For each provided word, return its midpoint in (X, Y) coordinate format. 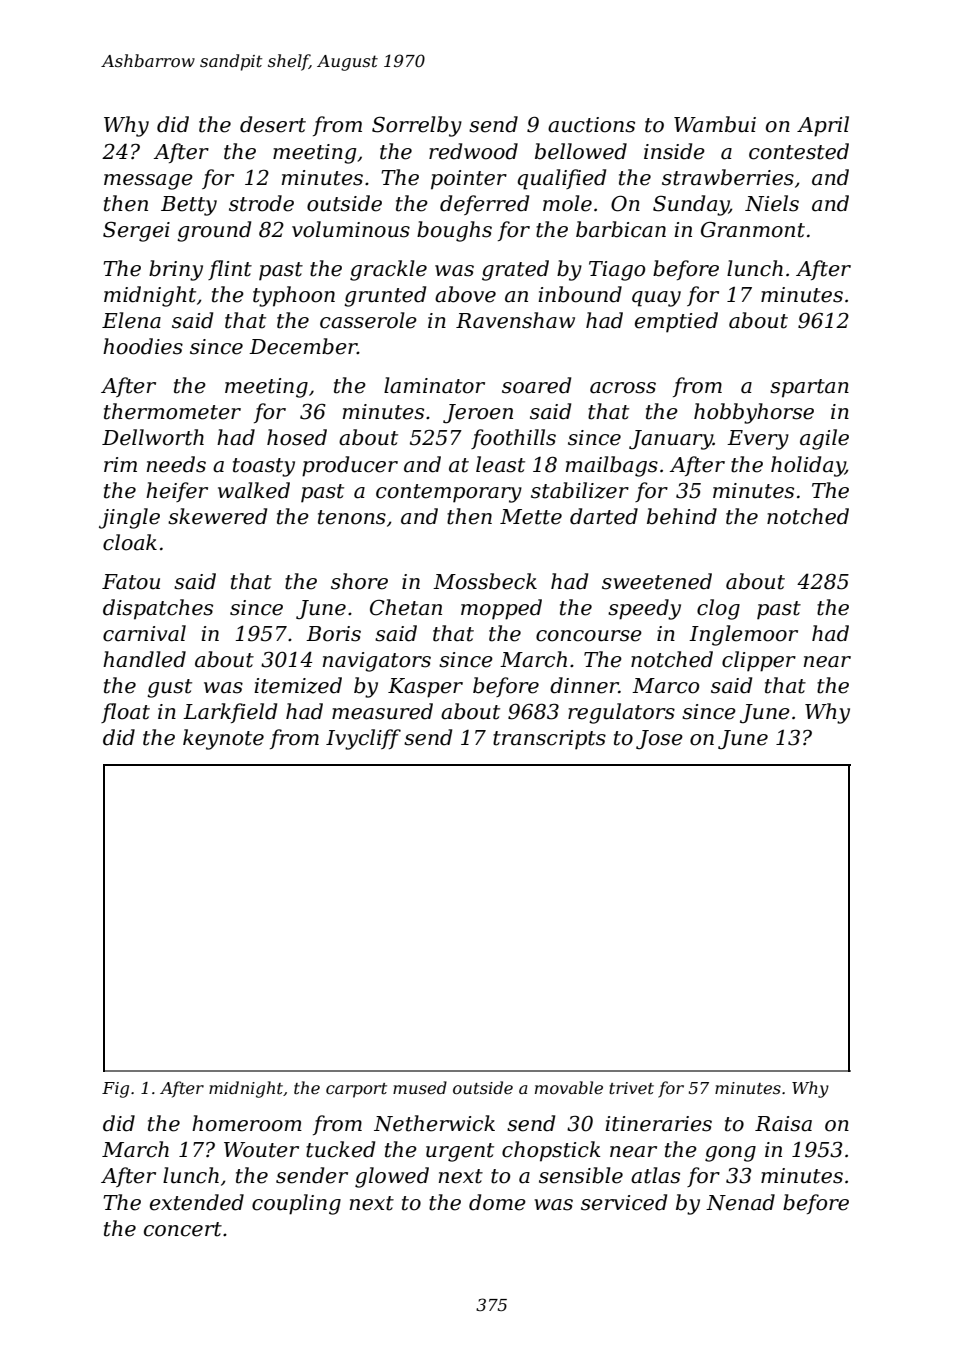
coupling (296, 1204)
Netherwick (434, 1123)
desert (273, 124)
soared (536, 385)
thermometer (172, 411)
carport (356, 1090)
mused (420, 1087)
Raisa (783, 1124)
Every (758, 440)
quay (656, 299)
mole (567, 203)
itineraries (658, 1124)
